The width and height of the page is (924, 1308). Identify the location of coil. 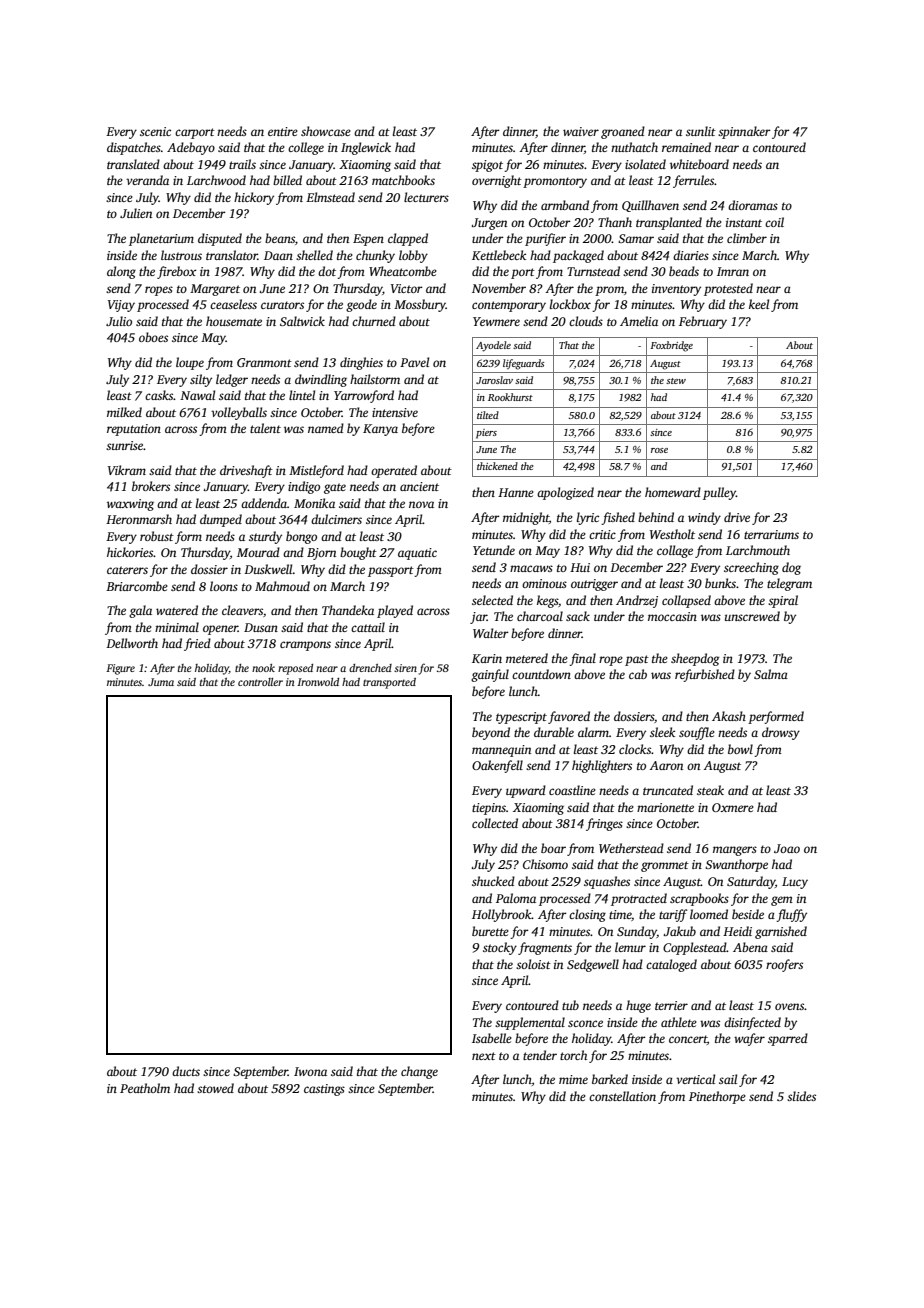
(774, 222).
